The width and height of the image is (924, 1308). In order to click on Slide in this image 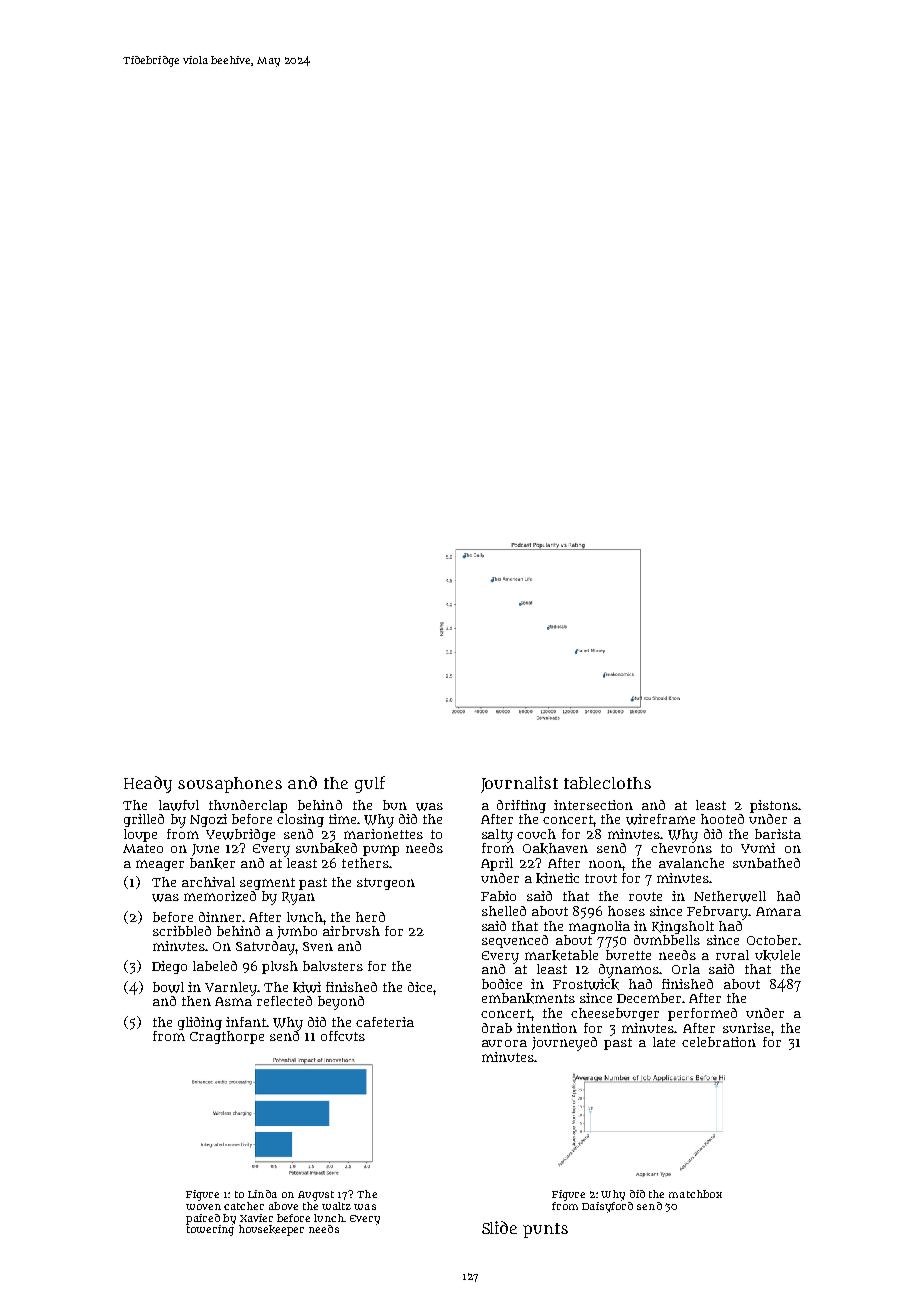, I will do `click(499, 1227)`.
